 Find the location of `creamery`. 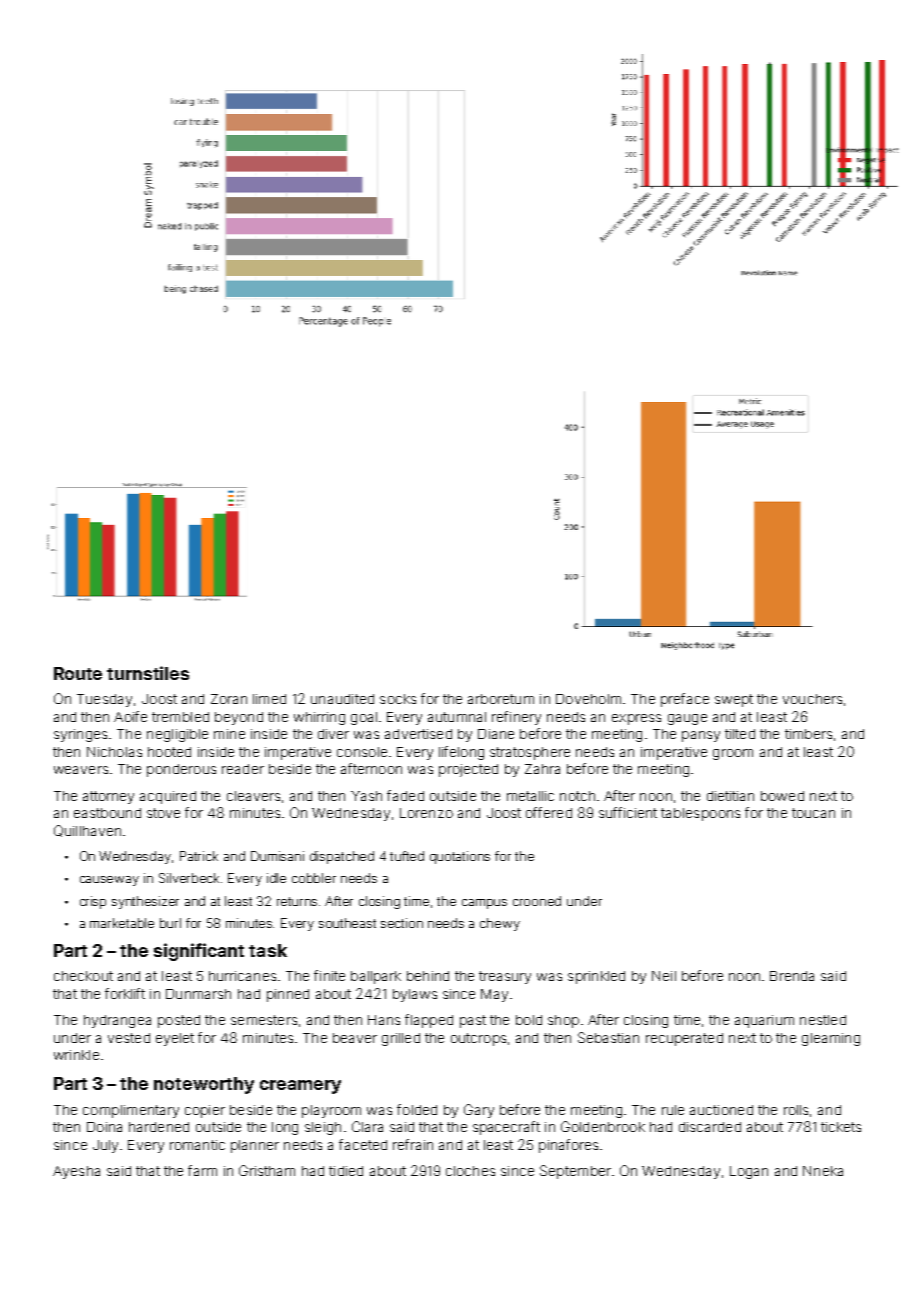

creamery is located at coordinates (300, 1087).
